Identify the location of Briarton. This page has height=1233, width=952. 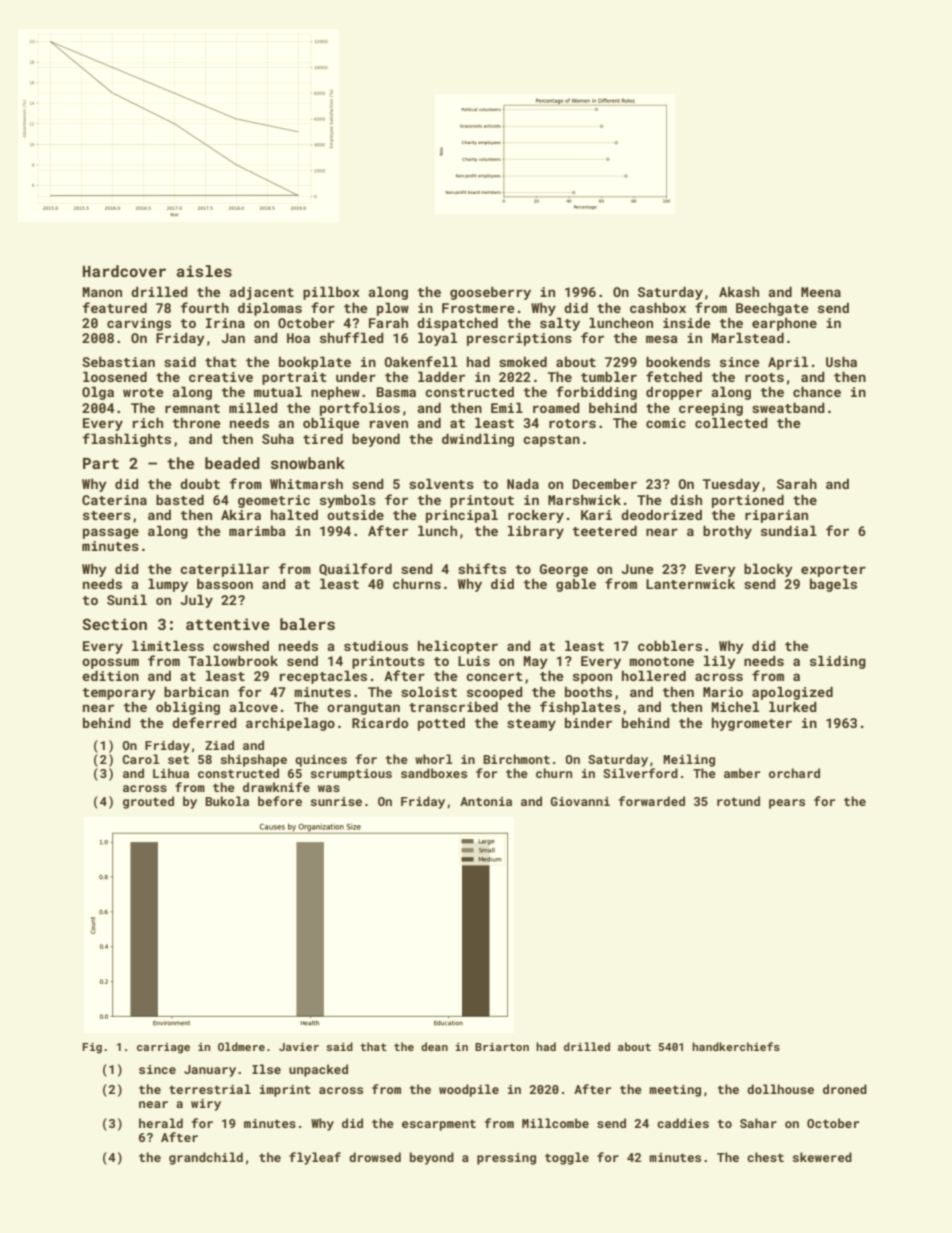
(502, 1047).
